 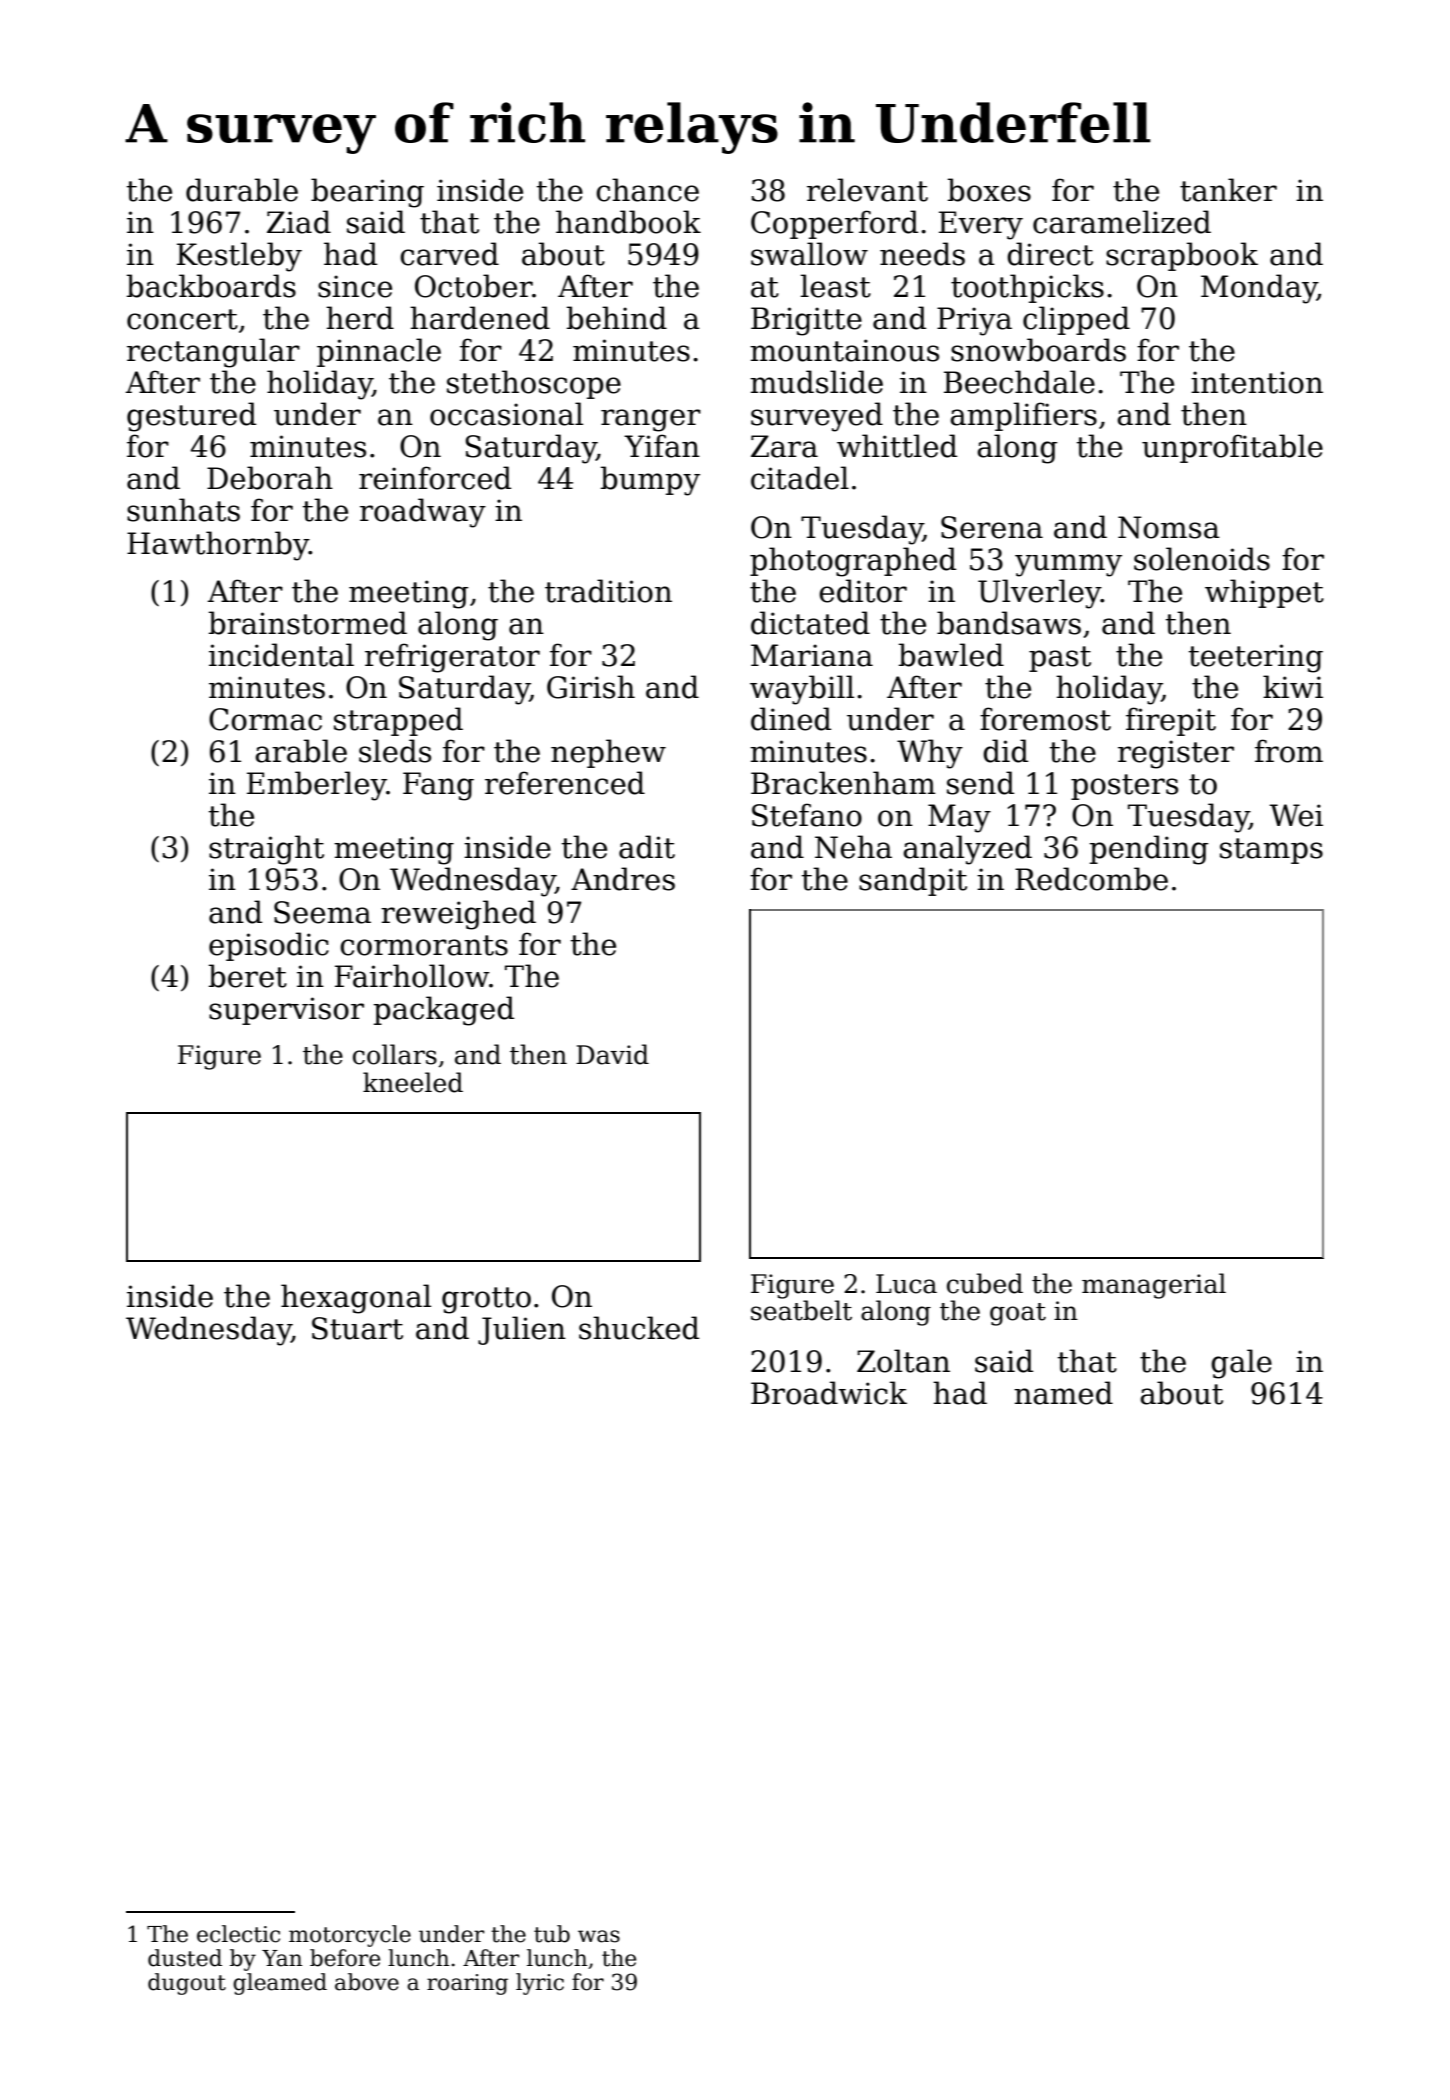 What do you see at coordinates (413, 1082) in the screenshot?
I see `kneeled` at bounding box center [413, 1082].
